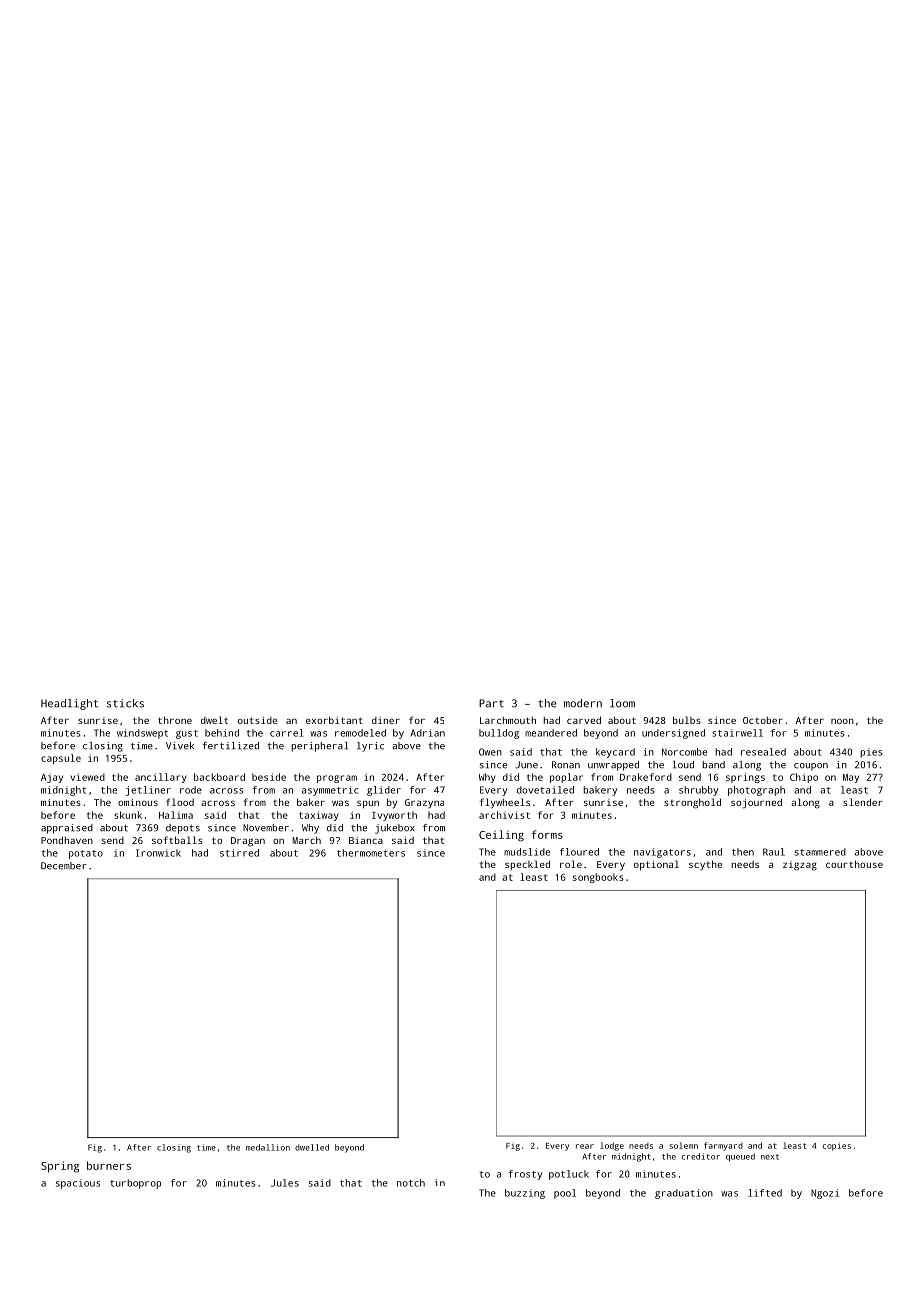  Describe the element at coordinates (504, 815) in the document. I see `archivist` at that location.
